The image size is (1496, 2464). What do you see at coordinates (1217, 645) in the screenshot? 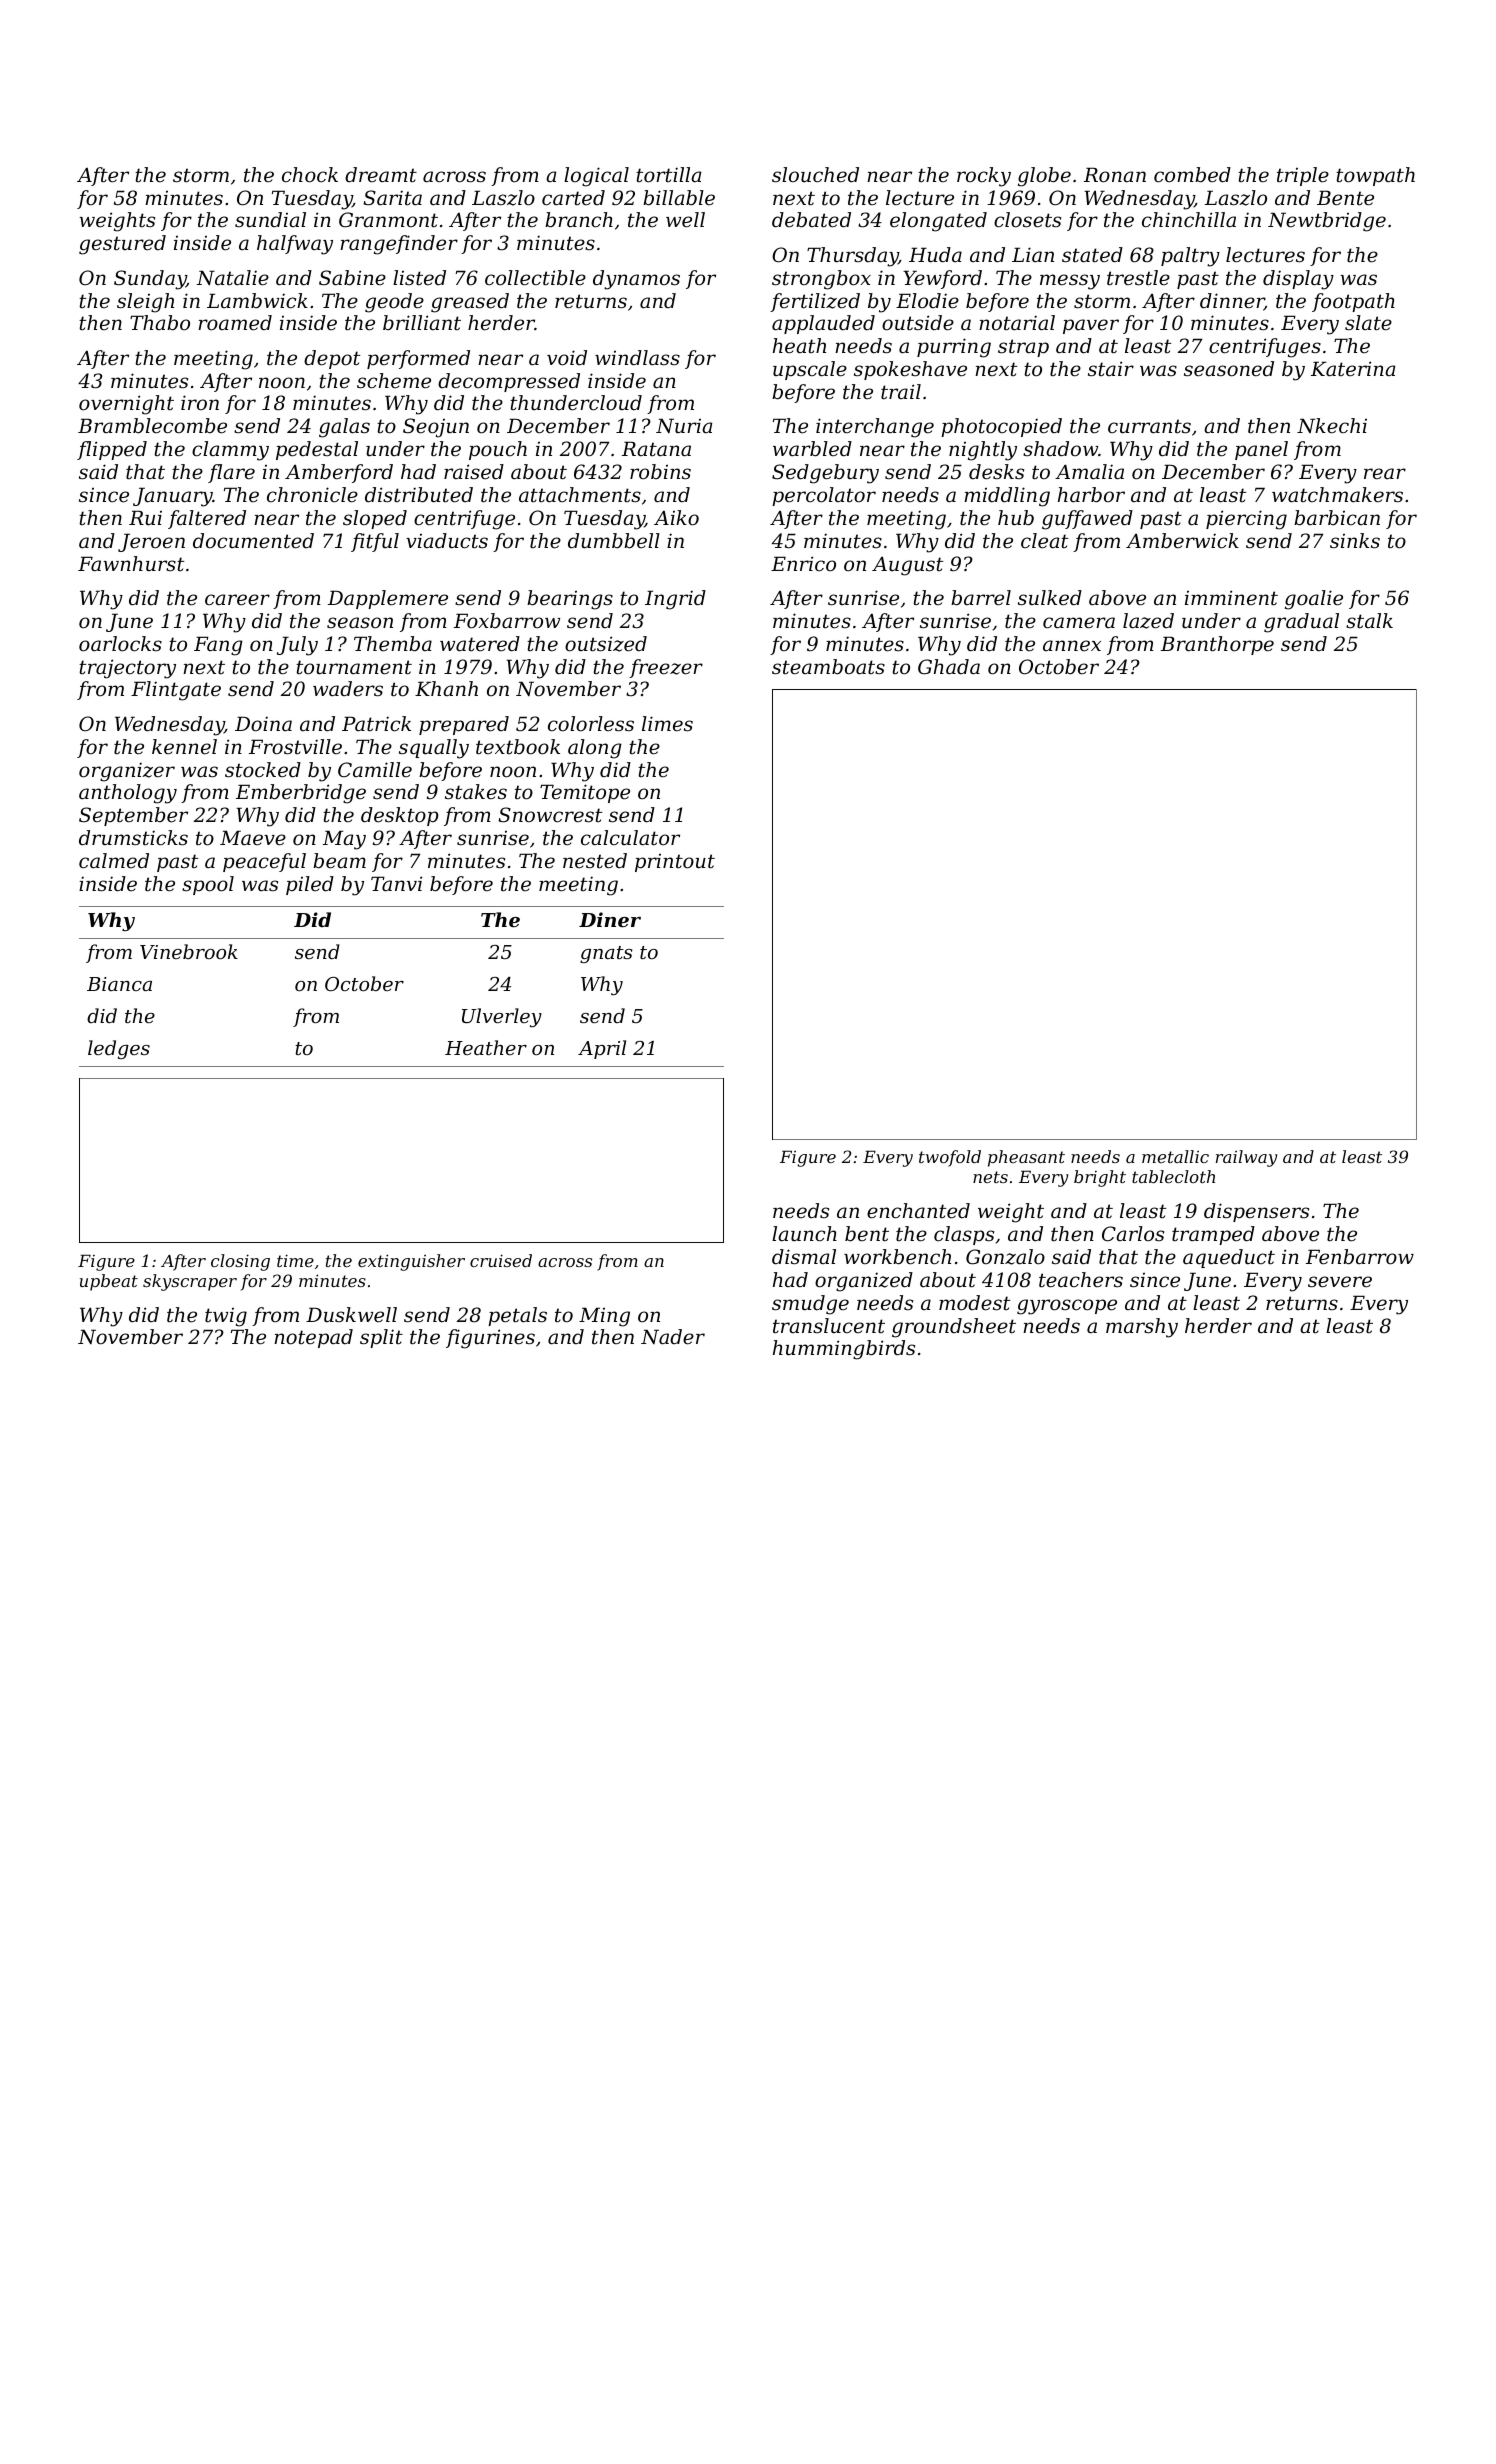
I see `Branthorpe` at bounding box center [1217, 645].
